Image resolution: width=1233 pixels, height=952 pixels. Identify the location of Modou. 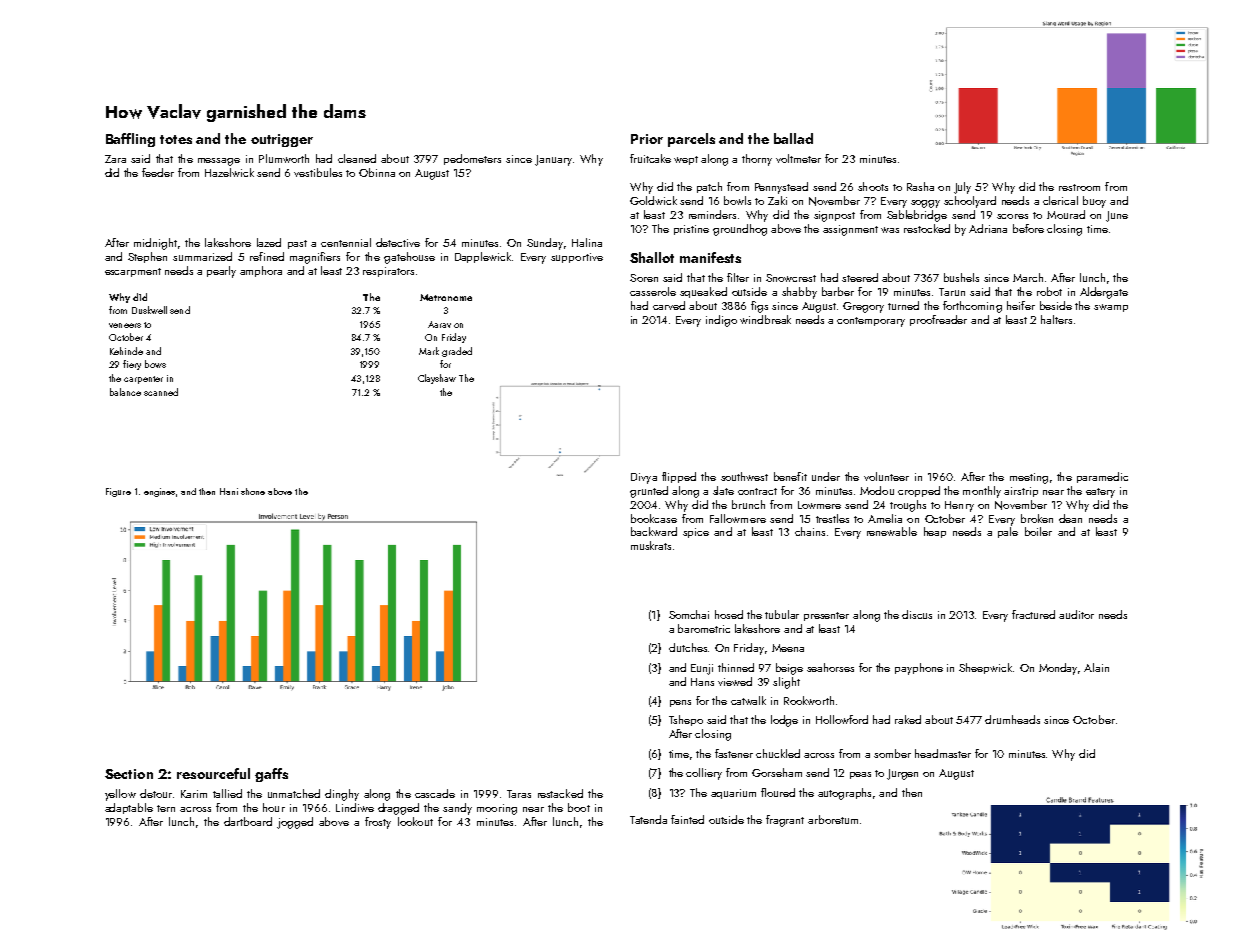
(877, 490).
